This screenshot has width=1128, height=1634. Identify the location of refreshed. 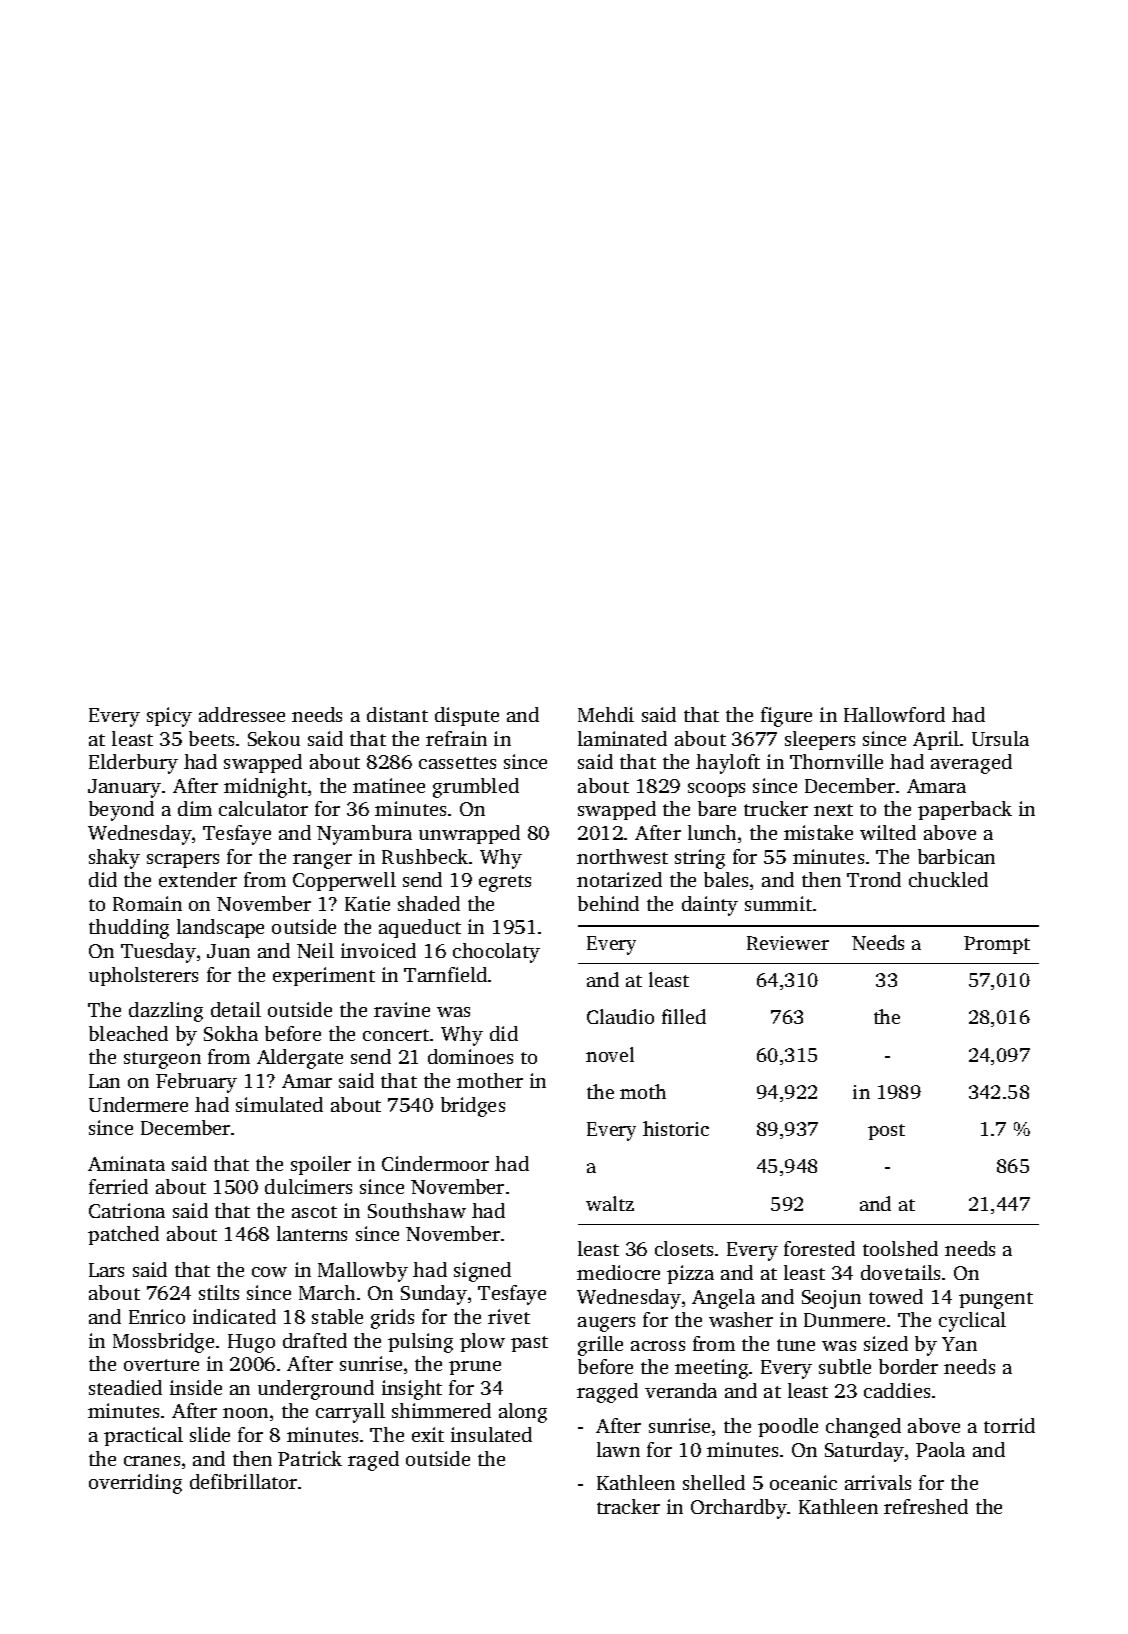
(926, 1506).
